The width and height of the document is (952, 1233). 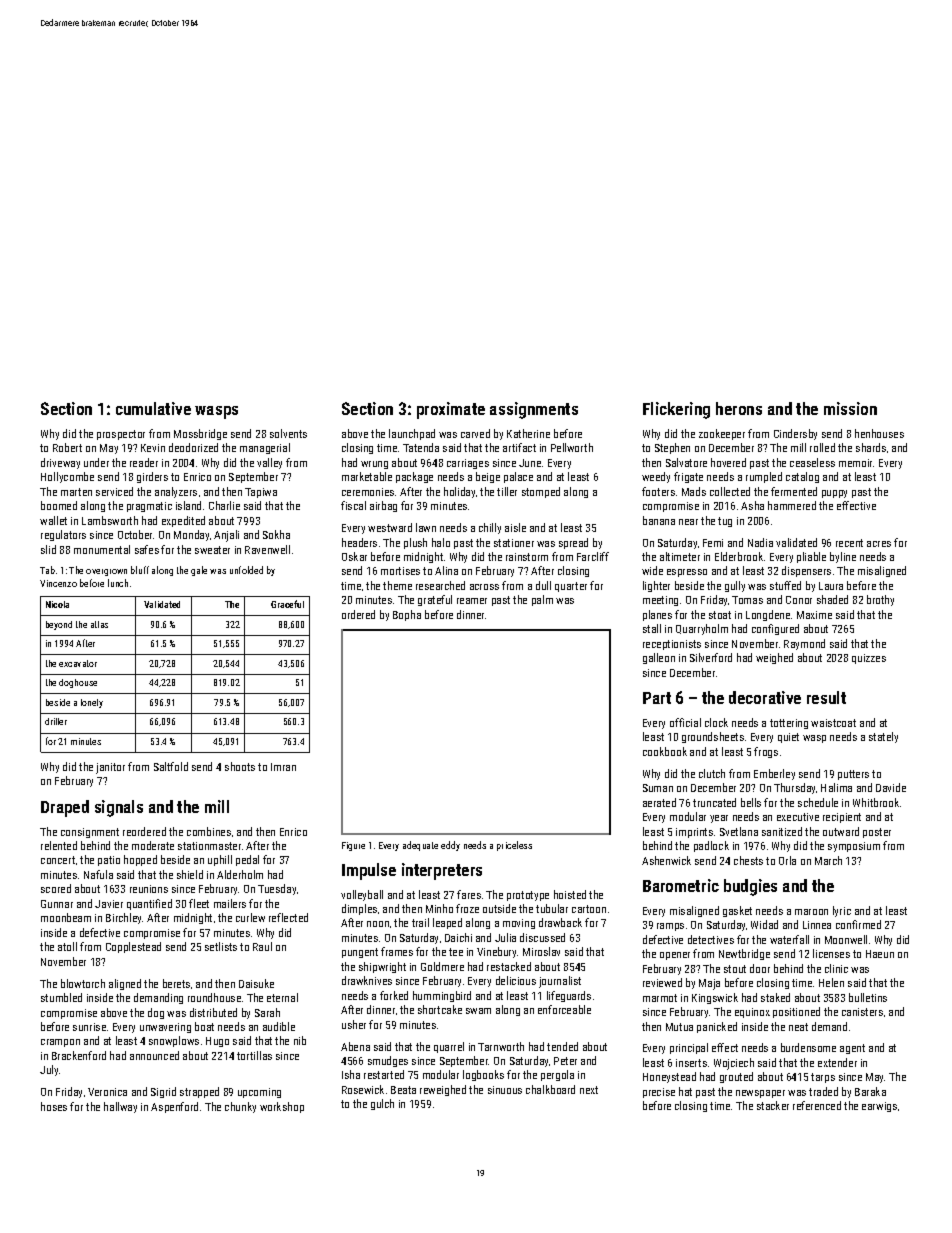 What do you see at coordinates (534, 410) in the document?
I see `assignments` at bounding box center [534, 410].
